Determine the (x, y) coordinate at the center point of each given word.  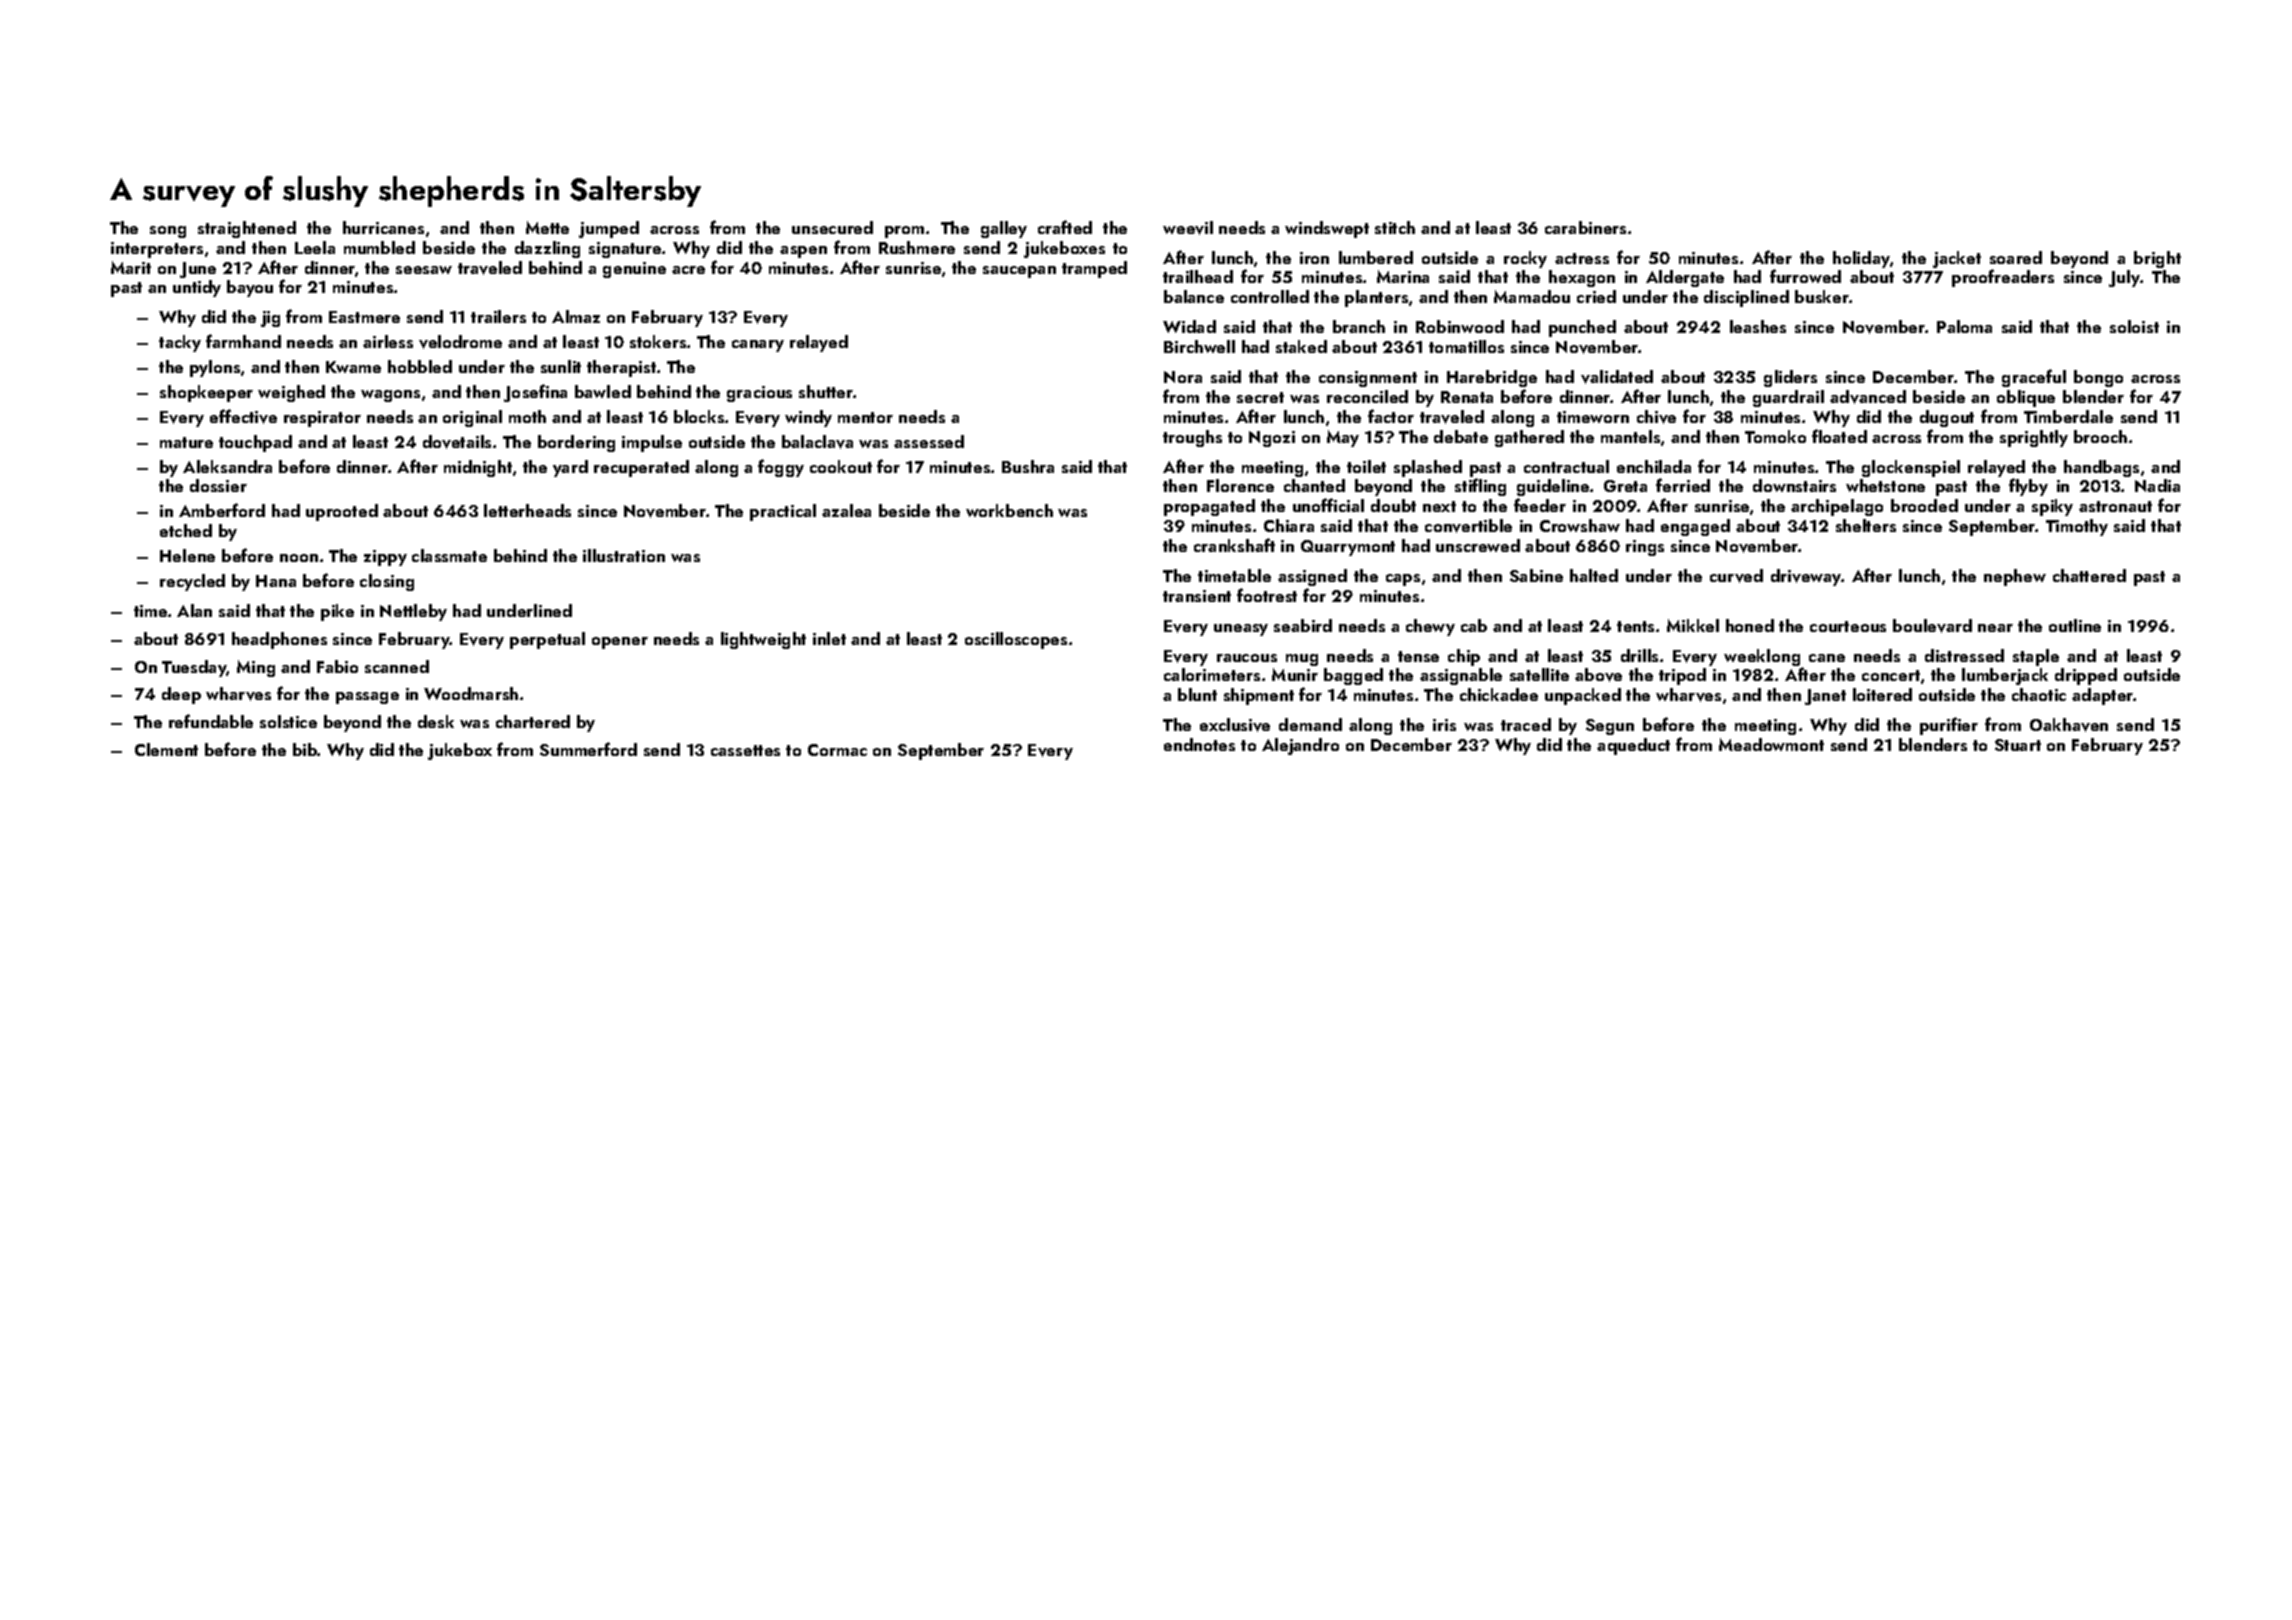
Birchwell (1199, 346)
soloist (2134, 326)
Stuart (2018, 745)
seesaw (424, 270)
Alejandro (1300, 746)
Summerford (588, 749)
